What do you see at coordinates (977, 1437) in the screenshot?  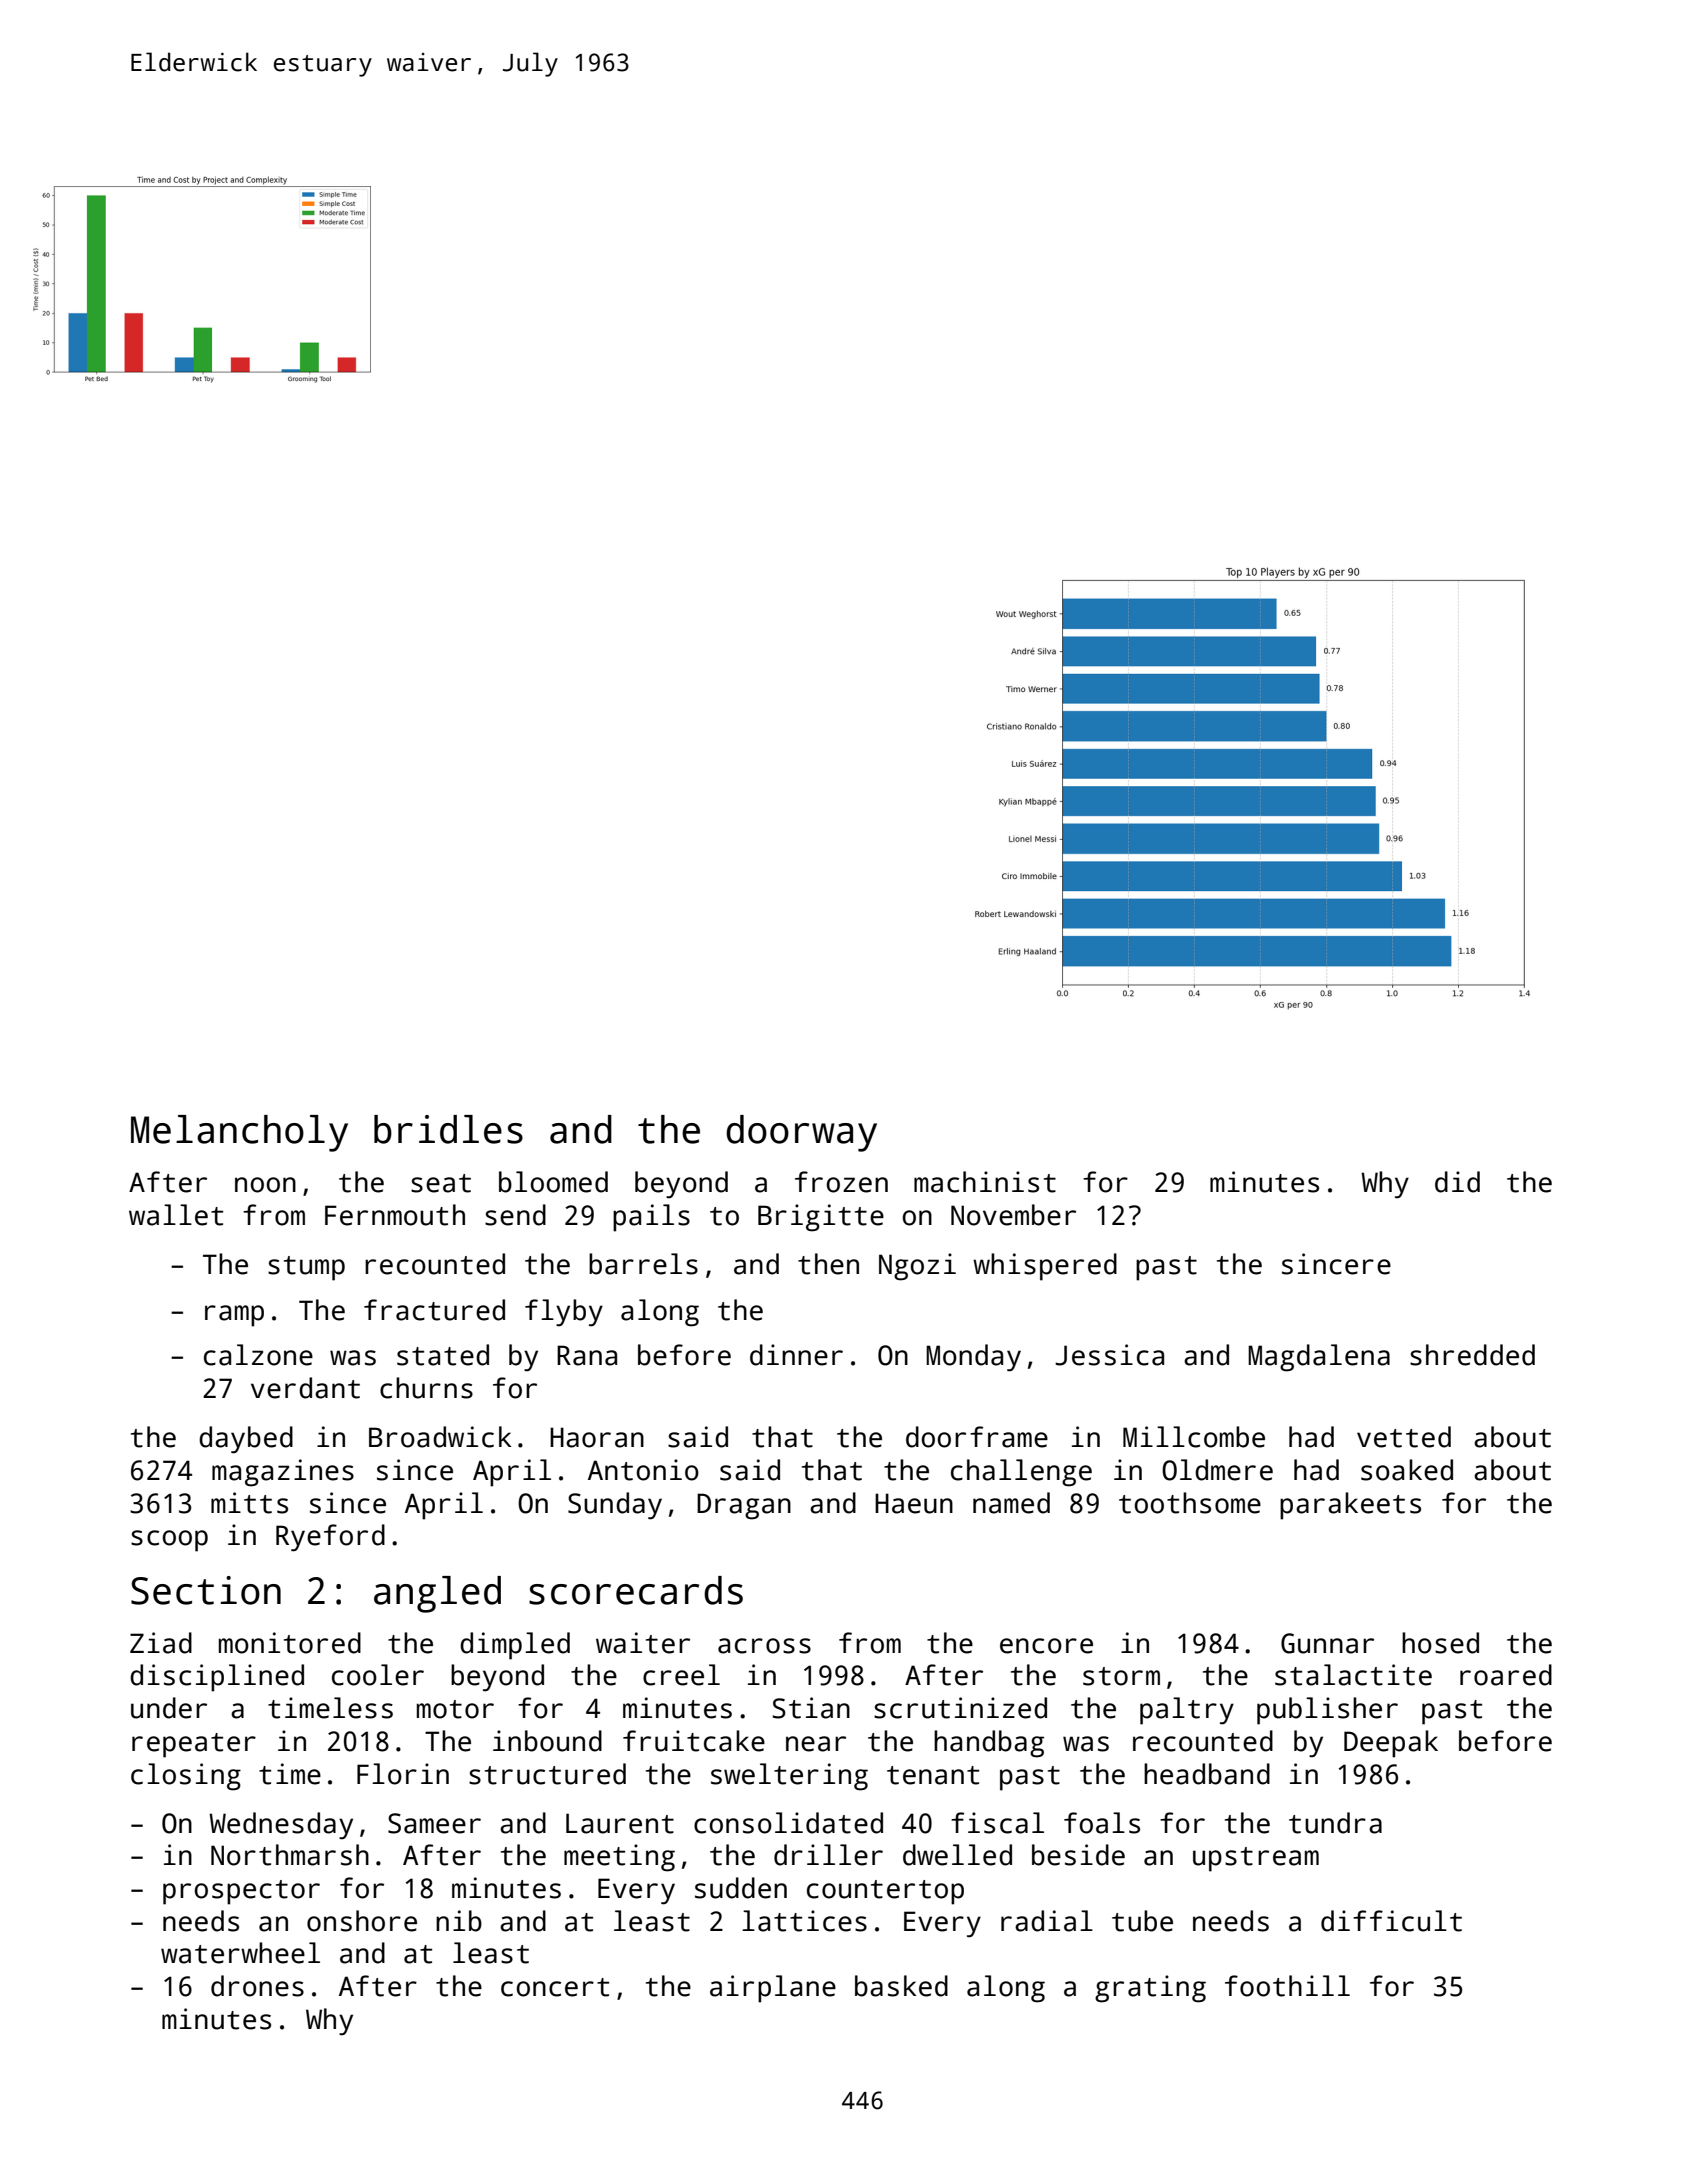 I see `doorframe` at bounding box center [977, 1437].
